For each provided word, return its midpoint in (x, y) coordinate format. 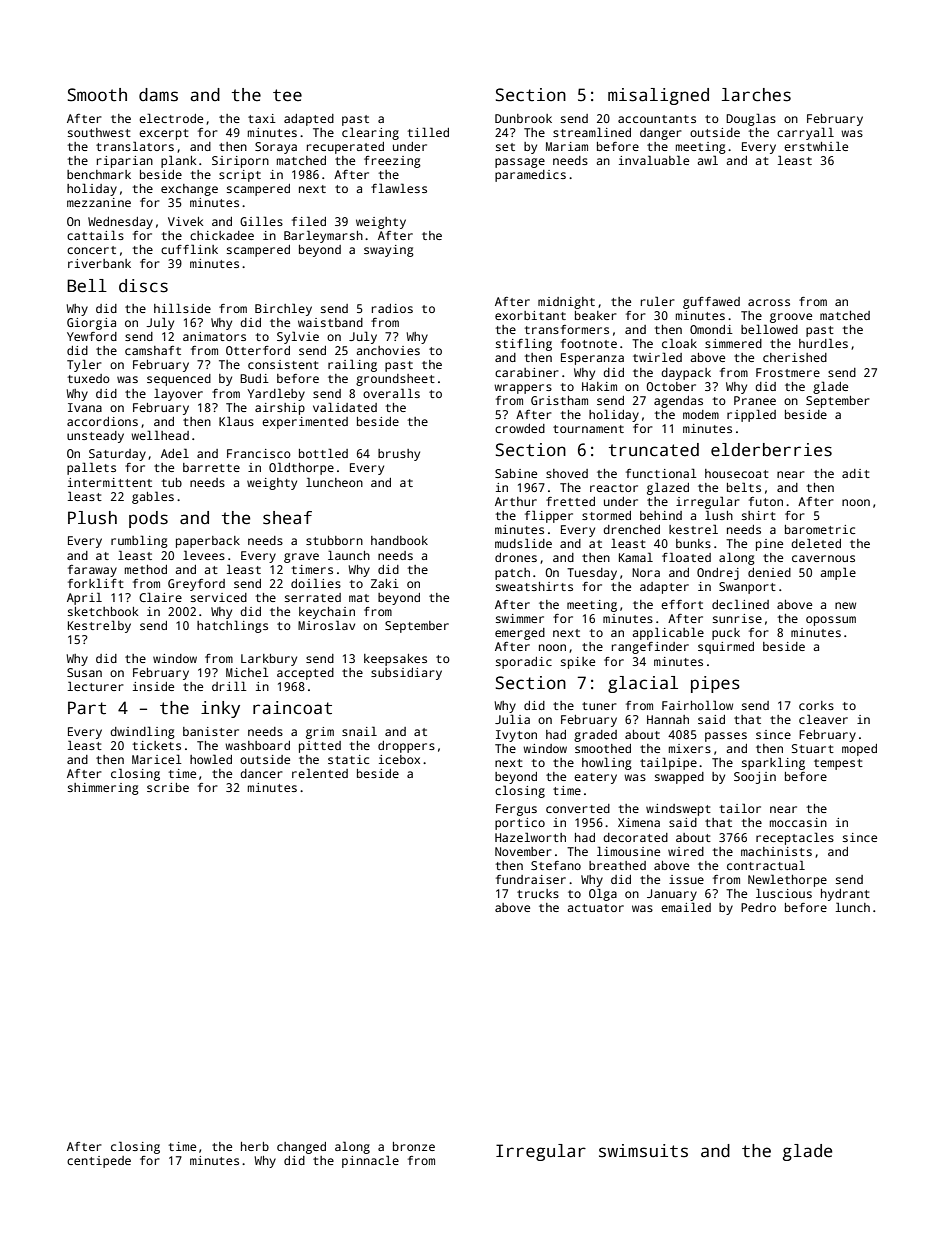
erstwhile (816, 146)
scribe (168, 787)
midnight (566, 303)
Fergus (516, 810)
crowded (520, 428)
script (240, 176)
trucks (538, 893)
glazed (668, 488)
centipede (99, 1162)
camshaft (153, 350)
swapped (679, 778)
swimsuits (643, 1151)
